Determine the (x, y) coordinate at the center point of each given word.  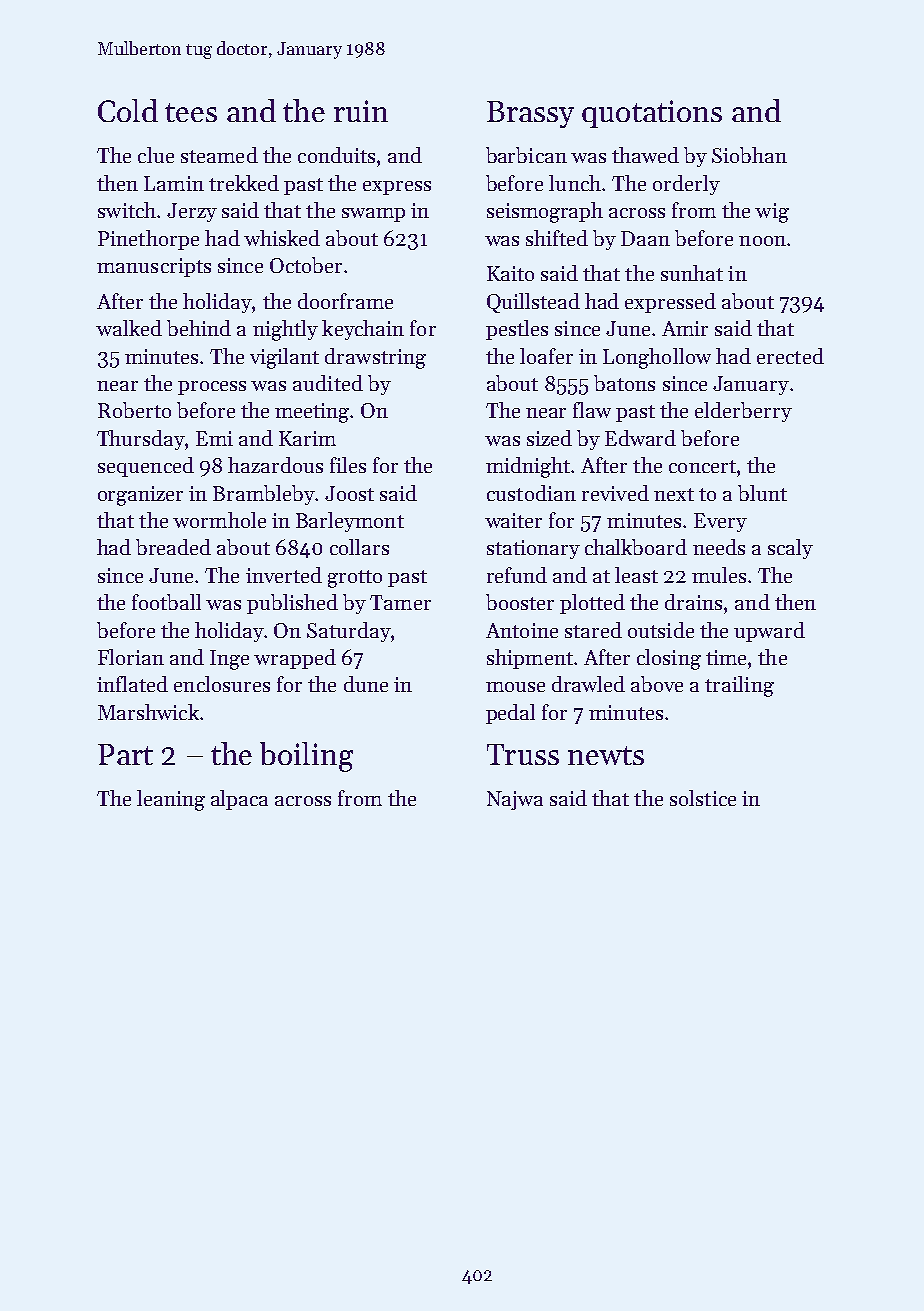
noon (762, 241)
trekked (244, 183)
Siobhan (749, 155)
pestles (517, 330)
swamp (373, 215)
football (166, 602)
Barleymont (350, 522)
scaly (790, 549)
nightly (285, 330)
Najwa (515, 800)
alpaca (239, 800)
